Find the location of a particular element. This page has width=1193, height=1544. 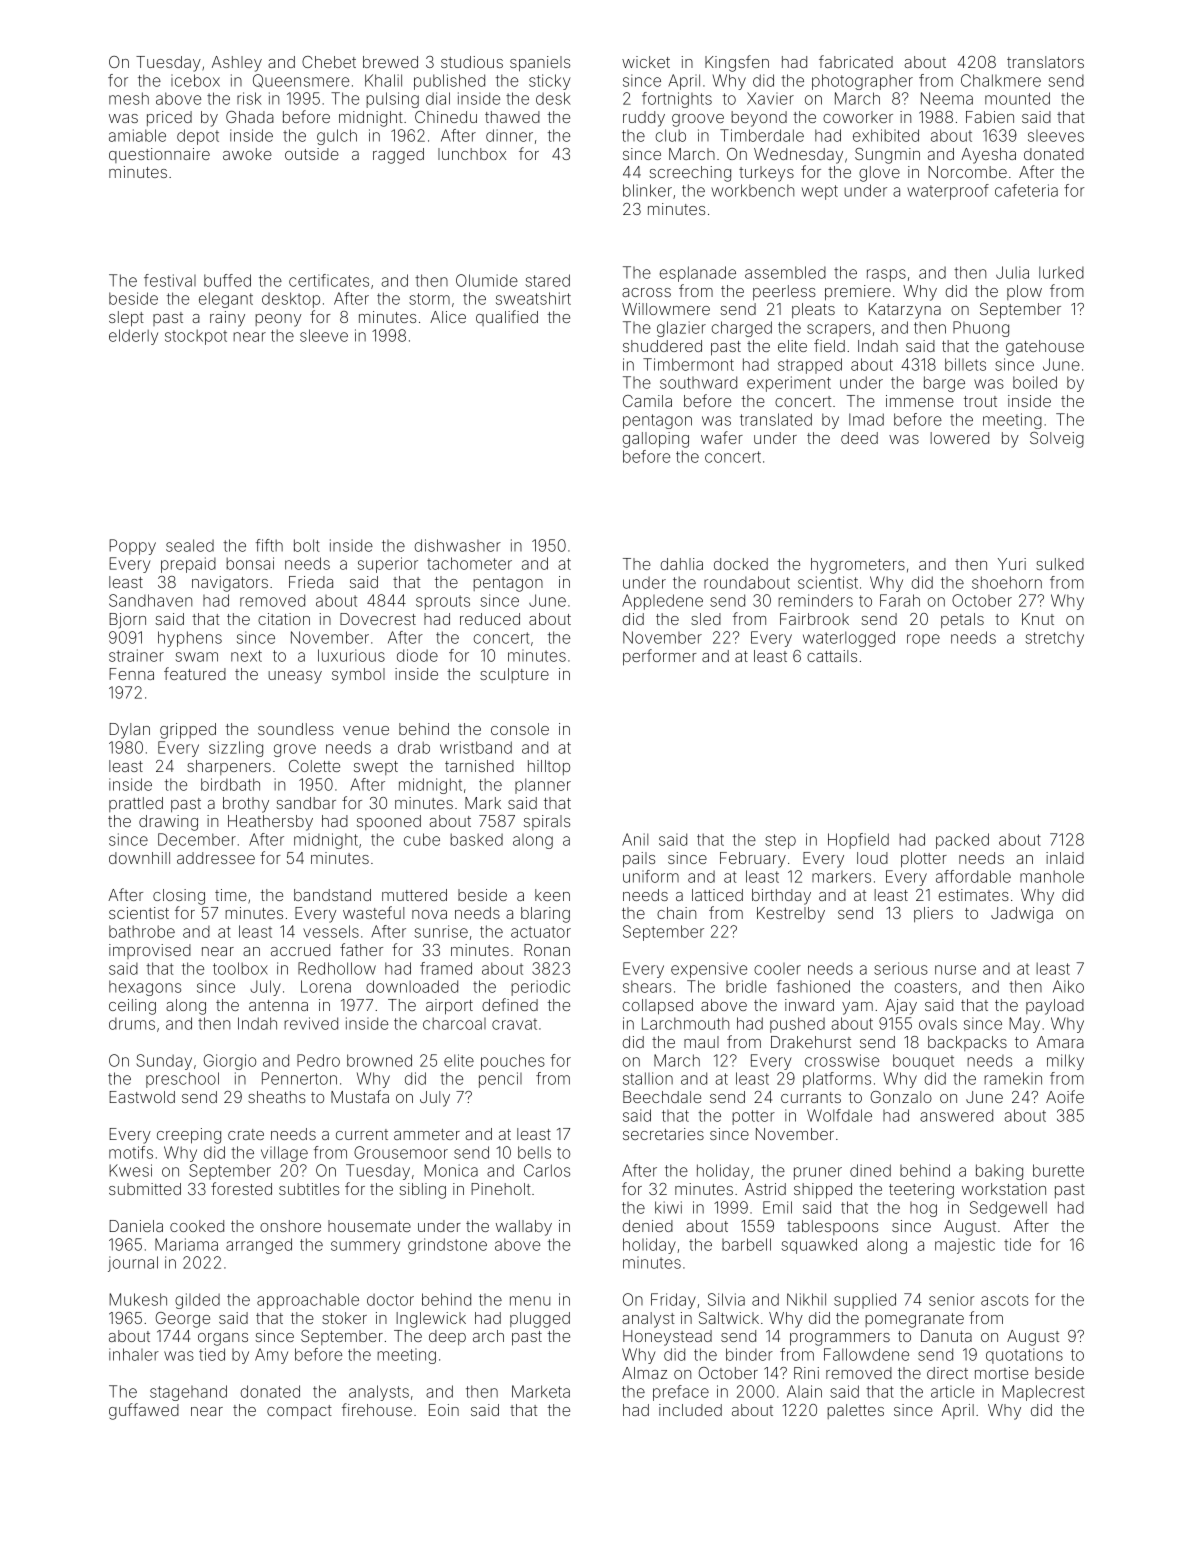

performer is located at coordinates (660, 657).
